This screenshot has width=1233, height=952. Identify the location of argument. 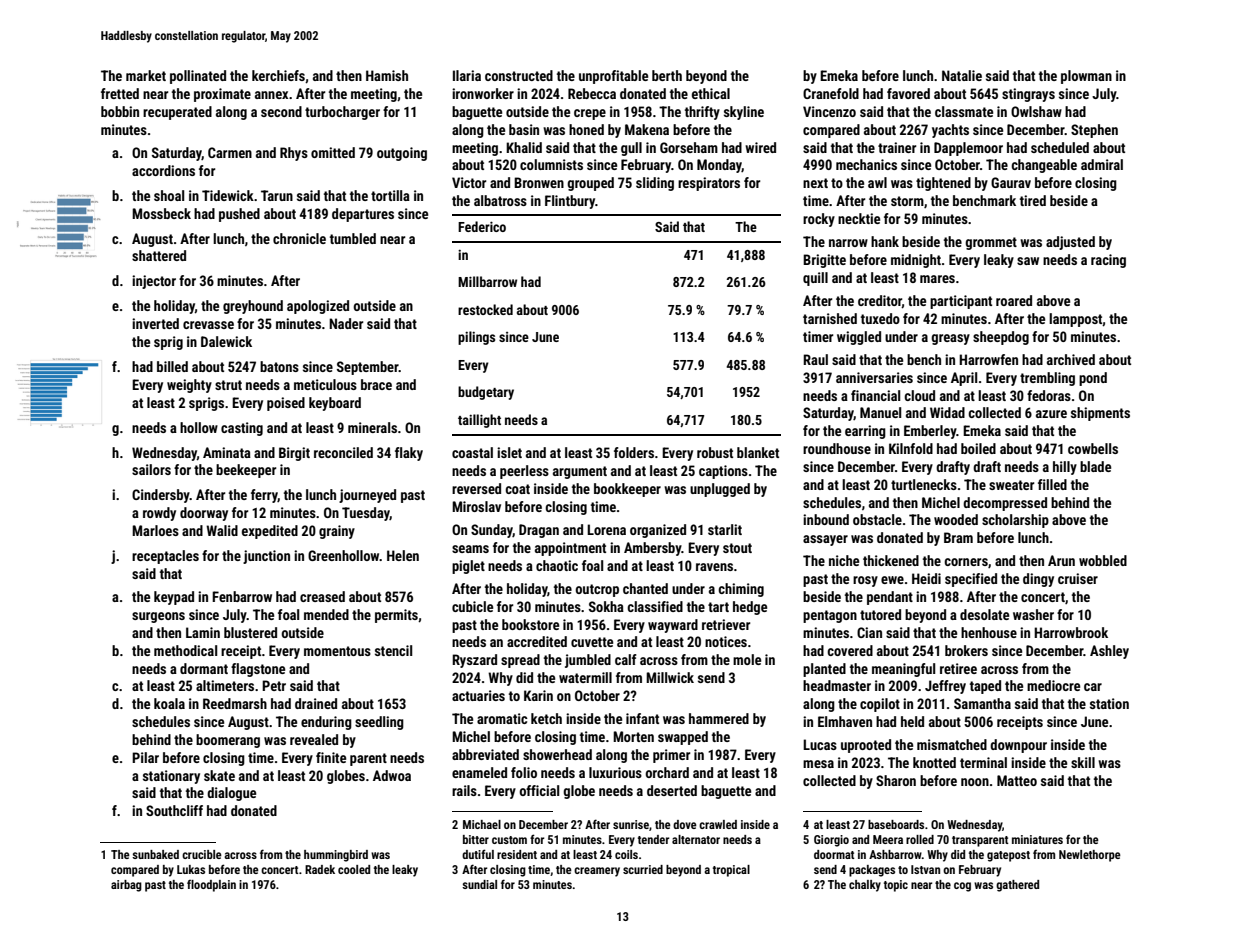
(580, 472).
